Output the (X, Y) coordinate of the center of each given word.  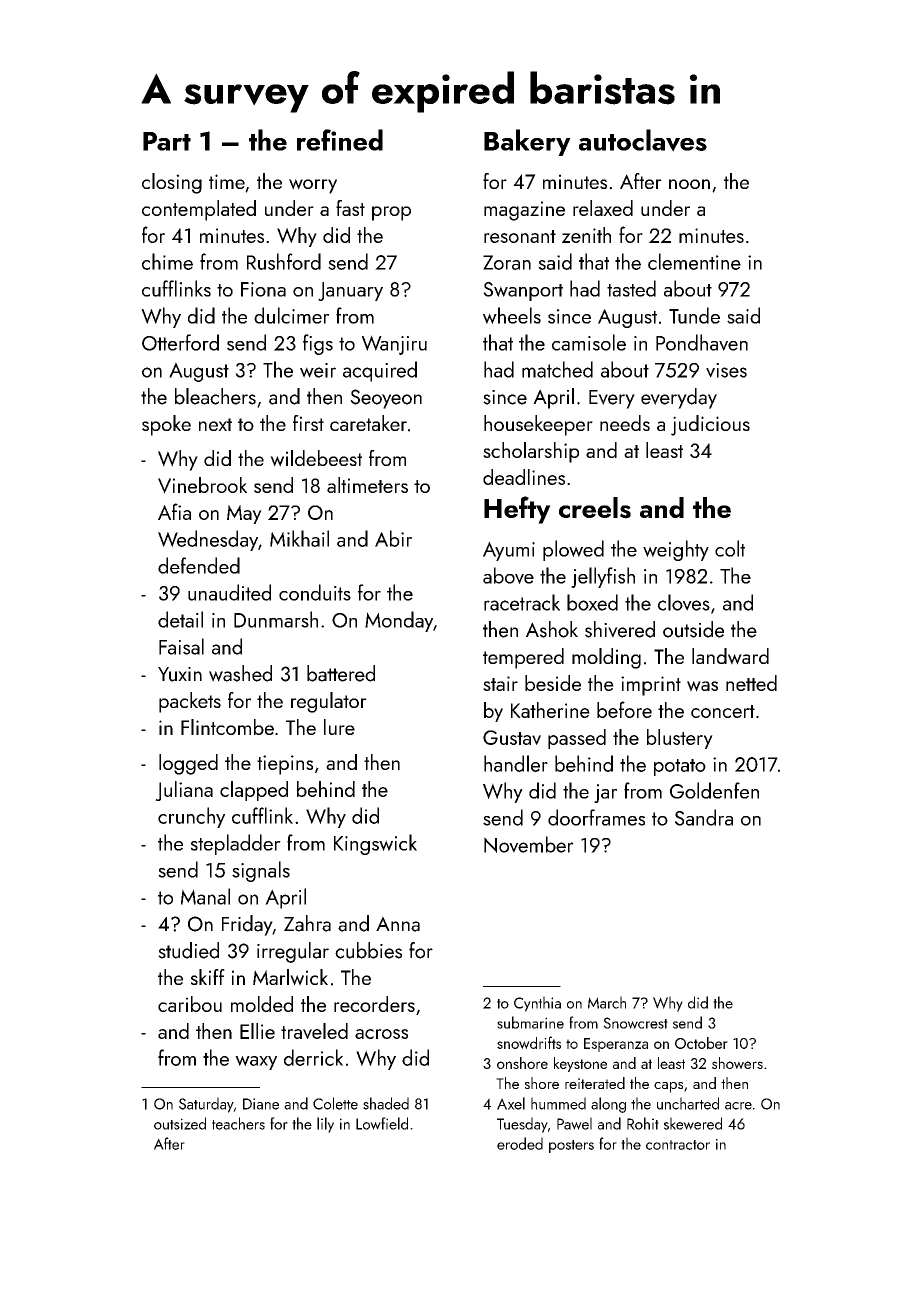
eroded (520, 1143)
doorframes (596, 817)
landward (730, 656)
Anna (398, 924)
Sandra (704, 817)
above (508, 575)
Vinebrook (202, 485)
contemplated (199, 210)
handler (516, 763)
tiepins (285, 765)
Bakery (527, 142)
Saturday (206, 1105)
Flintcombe (227, 727)
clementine (694, 261)
